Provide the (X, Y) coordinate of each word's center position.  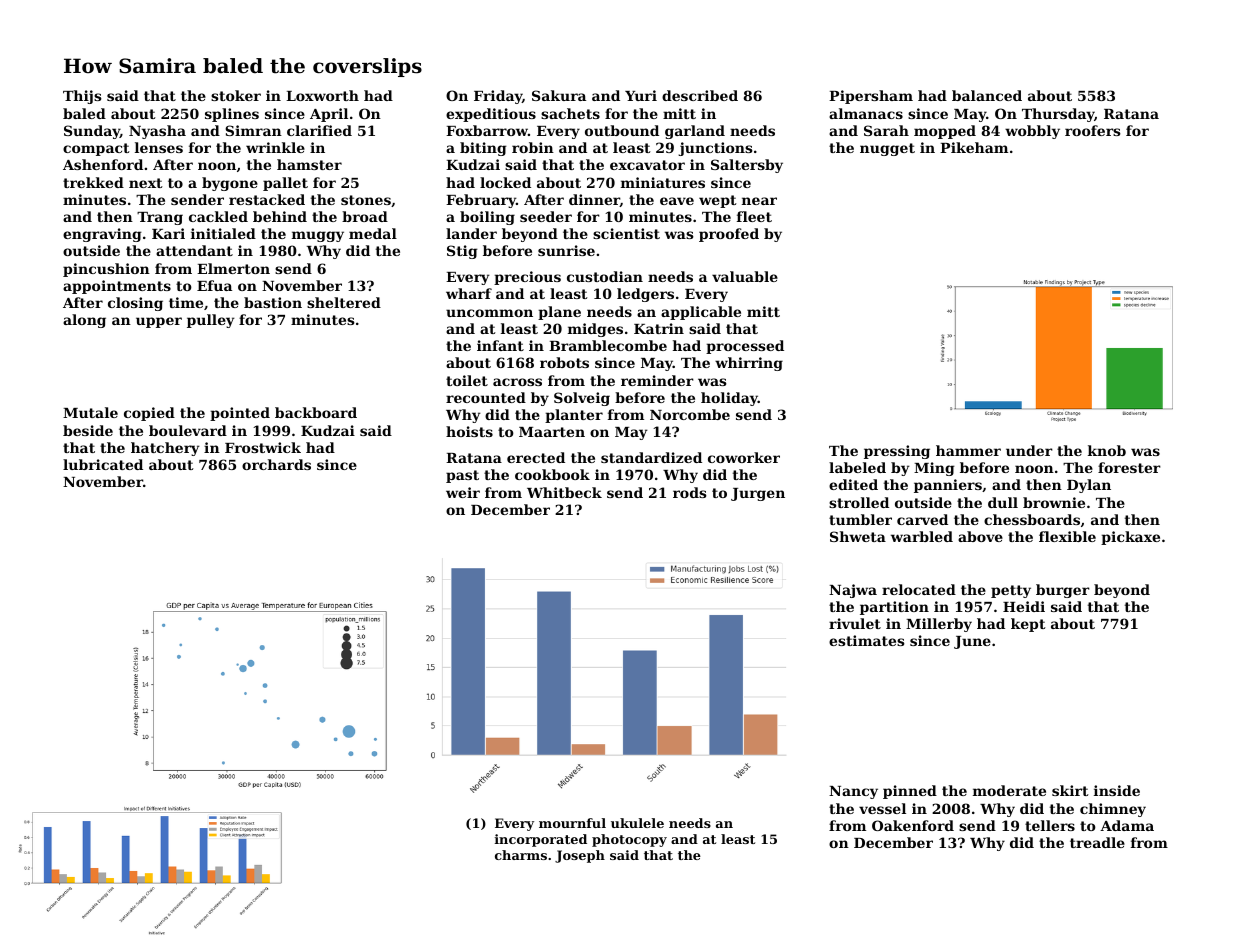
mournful (572, 823)
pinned (910, 792)
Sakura (559, 95)
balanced (987, 95)
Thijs (82, 97)
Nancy (853, 792)
